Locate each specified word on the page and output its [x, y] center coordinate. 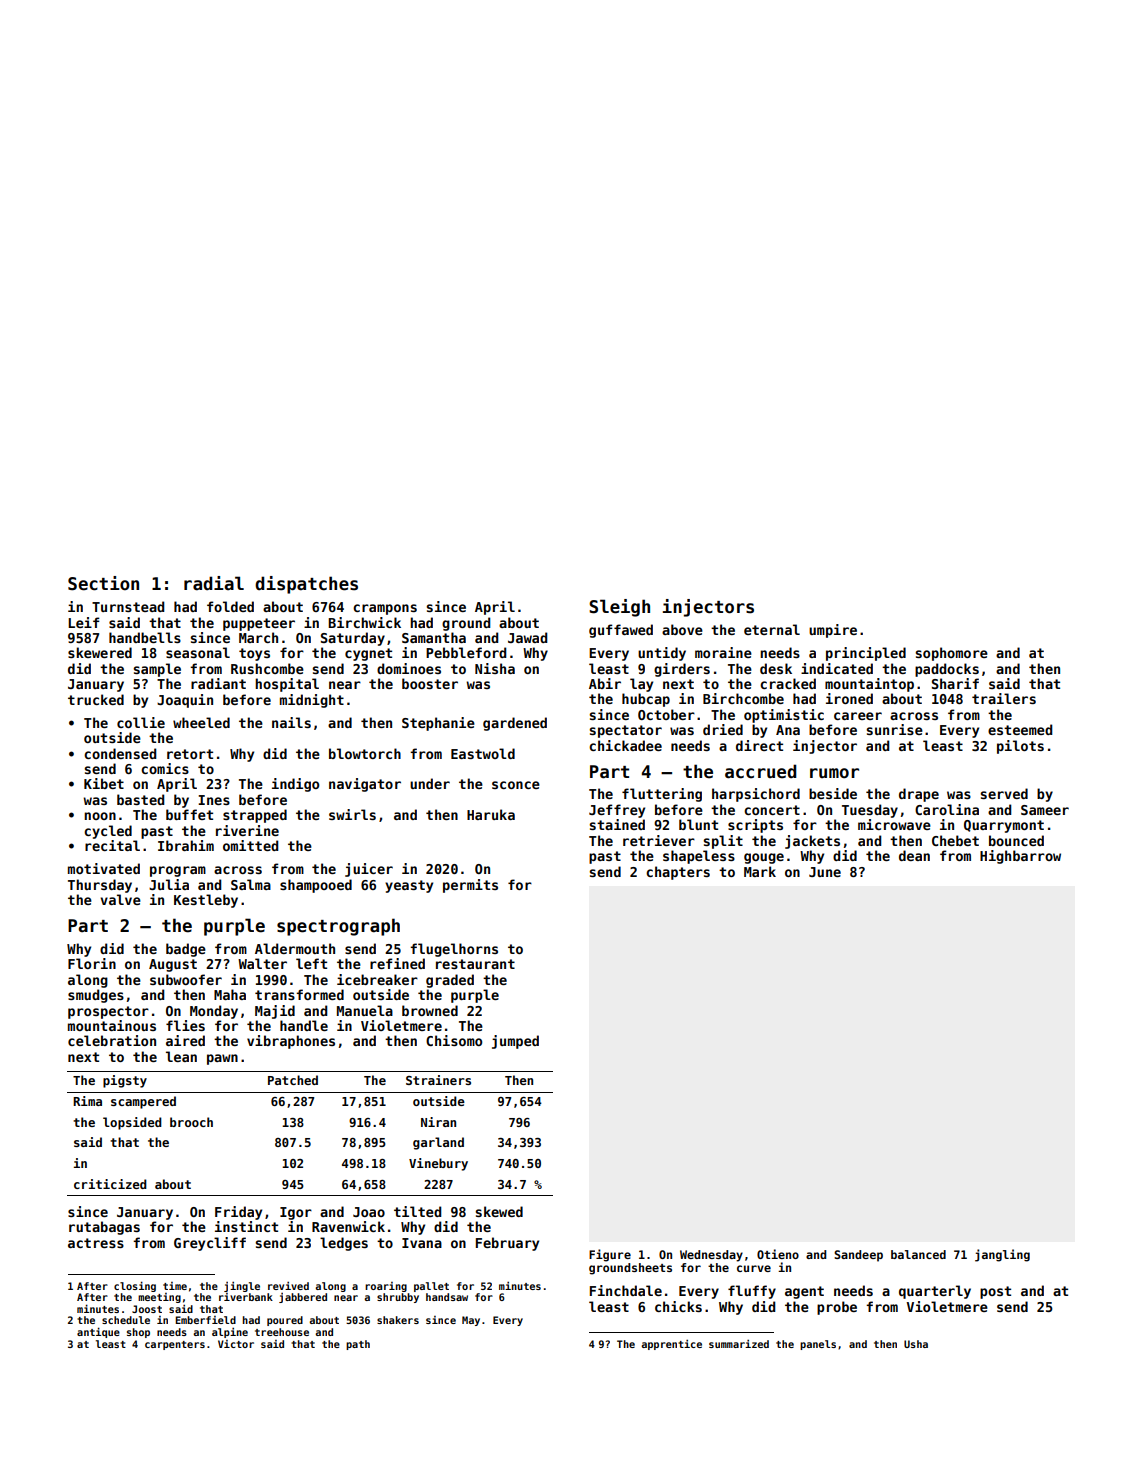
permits [470, 886]
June [825, 872]
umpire [833, 631]
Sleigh [619, 608]
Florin [92, 963]
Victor [236, 1344]
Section [103, 583]
